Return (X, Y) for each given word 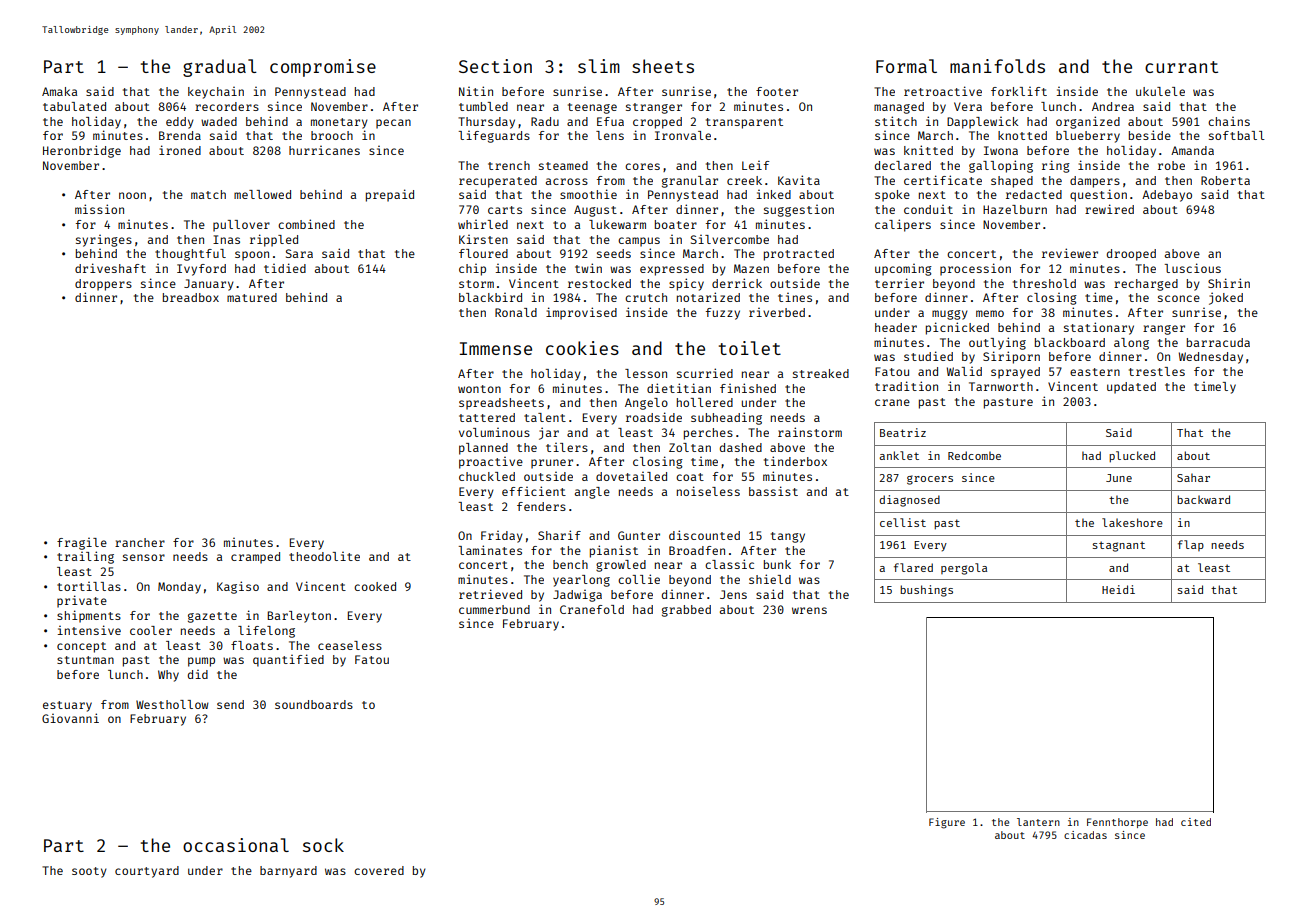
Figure (947, 823)
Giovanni (70, 718)
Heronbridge (82, 151)
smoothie (588, 194)
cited (1196, 822)
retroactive (943, 91)
